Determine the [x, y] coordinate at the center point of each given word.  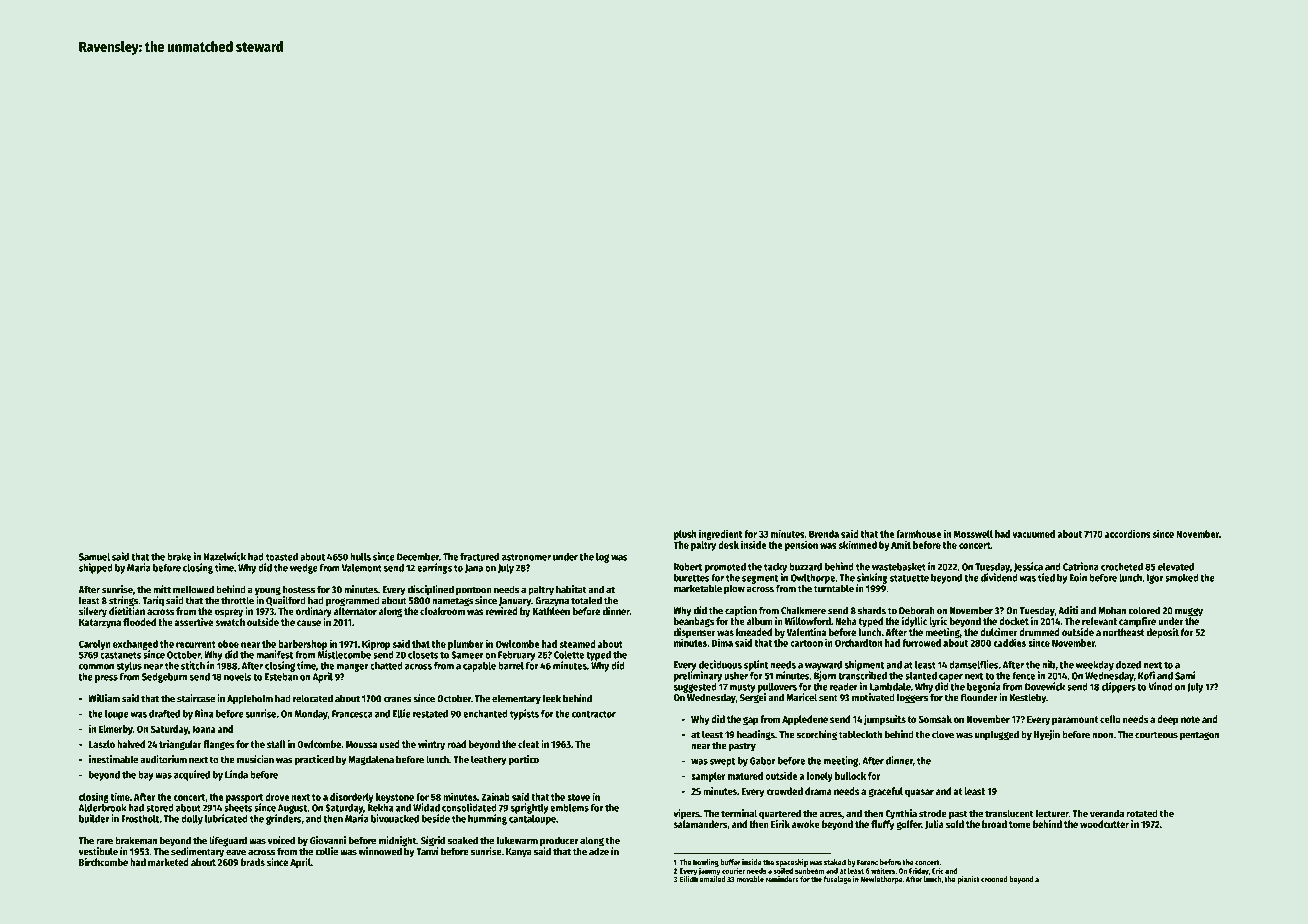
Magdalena [371, 760]
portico [524, 760]
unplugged [997, 735]
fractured [479, 557]
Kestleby [1027, 698]
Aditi [1068, 610]
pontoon [474, 591]
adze [599, 851]
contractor [594, 714]
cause [309, 623]
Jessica [1028, 567]
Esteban [281, 677]
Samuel [94, 557]
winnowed [380, 851]
